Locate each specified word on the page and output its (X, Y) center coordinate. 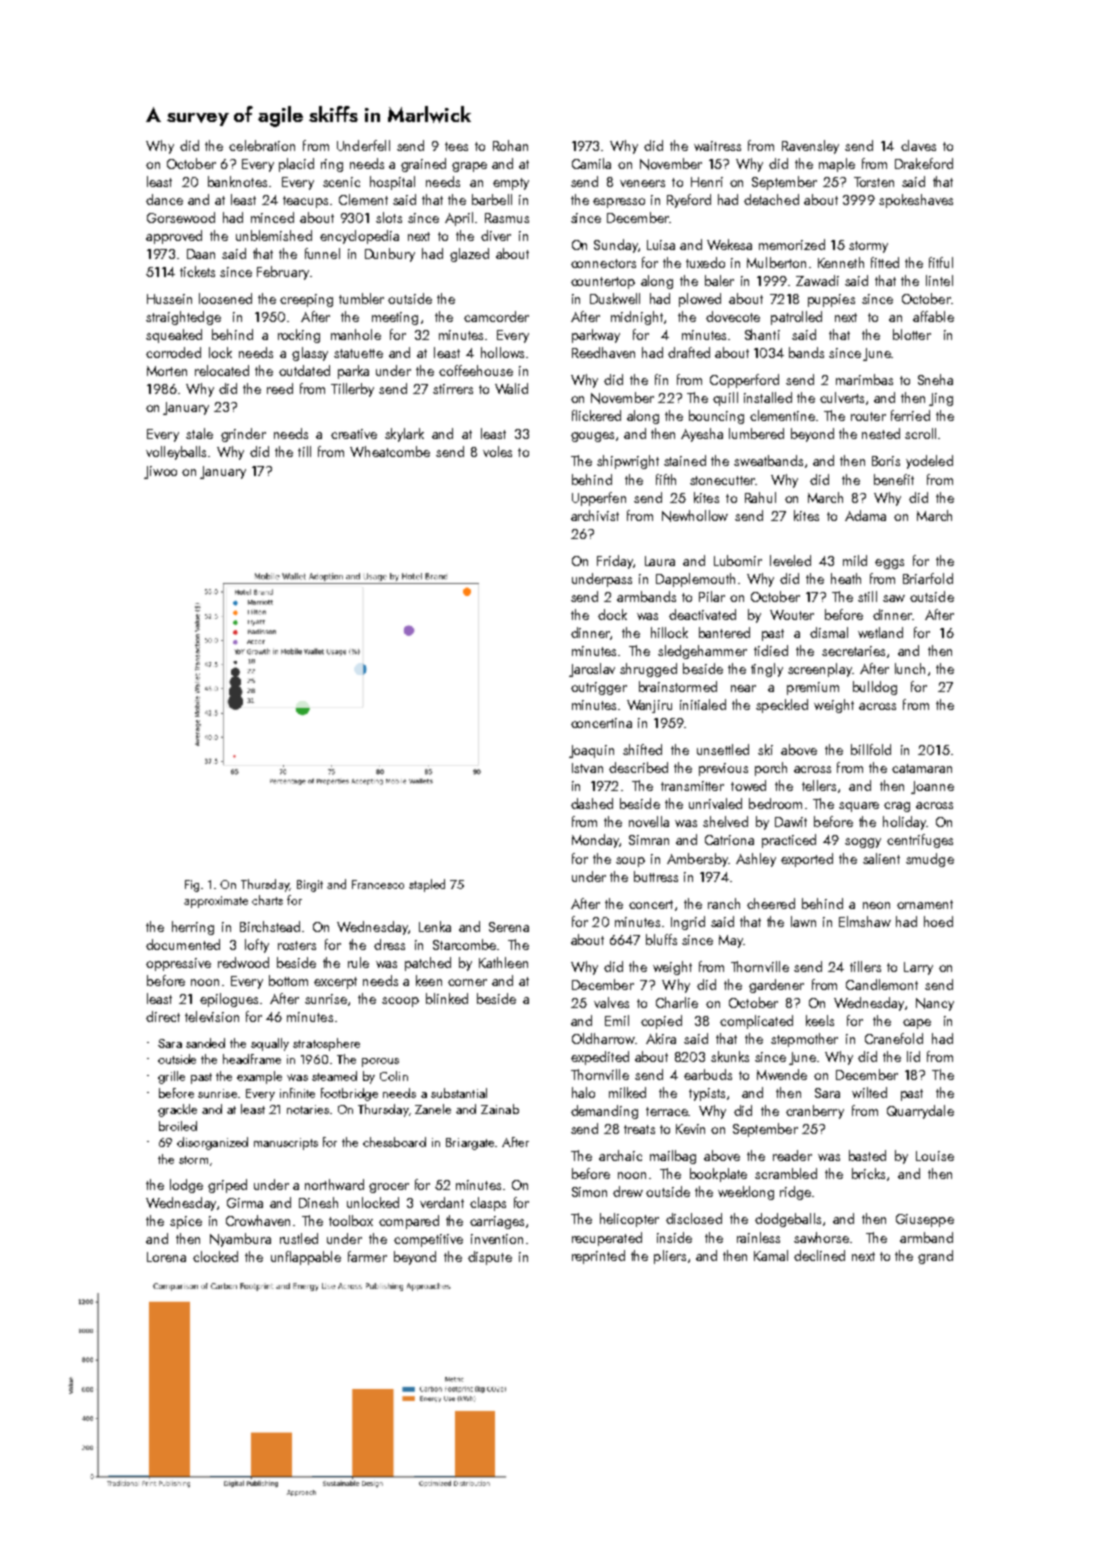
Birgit (310, 886)
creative (354, 434)
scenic (341, 182)
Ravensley (810, 147)
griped (227, 1186)
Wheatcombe (390, 451)
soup (630, 862)
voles (497, 451)
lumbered (756, 433)
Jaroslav (592, 670)
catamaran (922, 768)
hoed (938, 921)
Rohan (510, 145)
